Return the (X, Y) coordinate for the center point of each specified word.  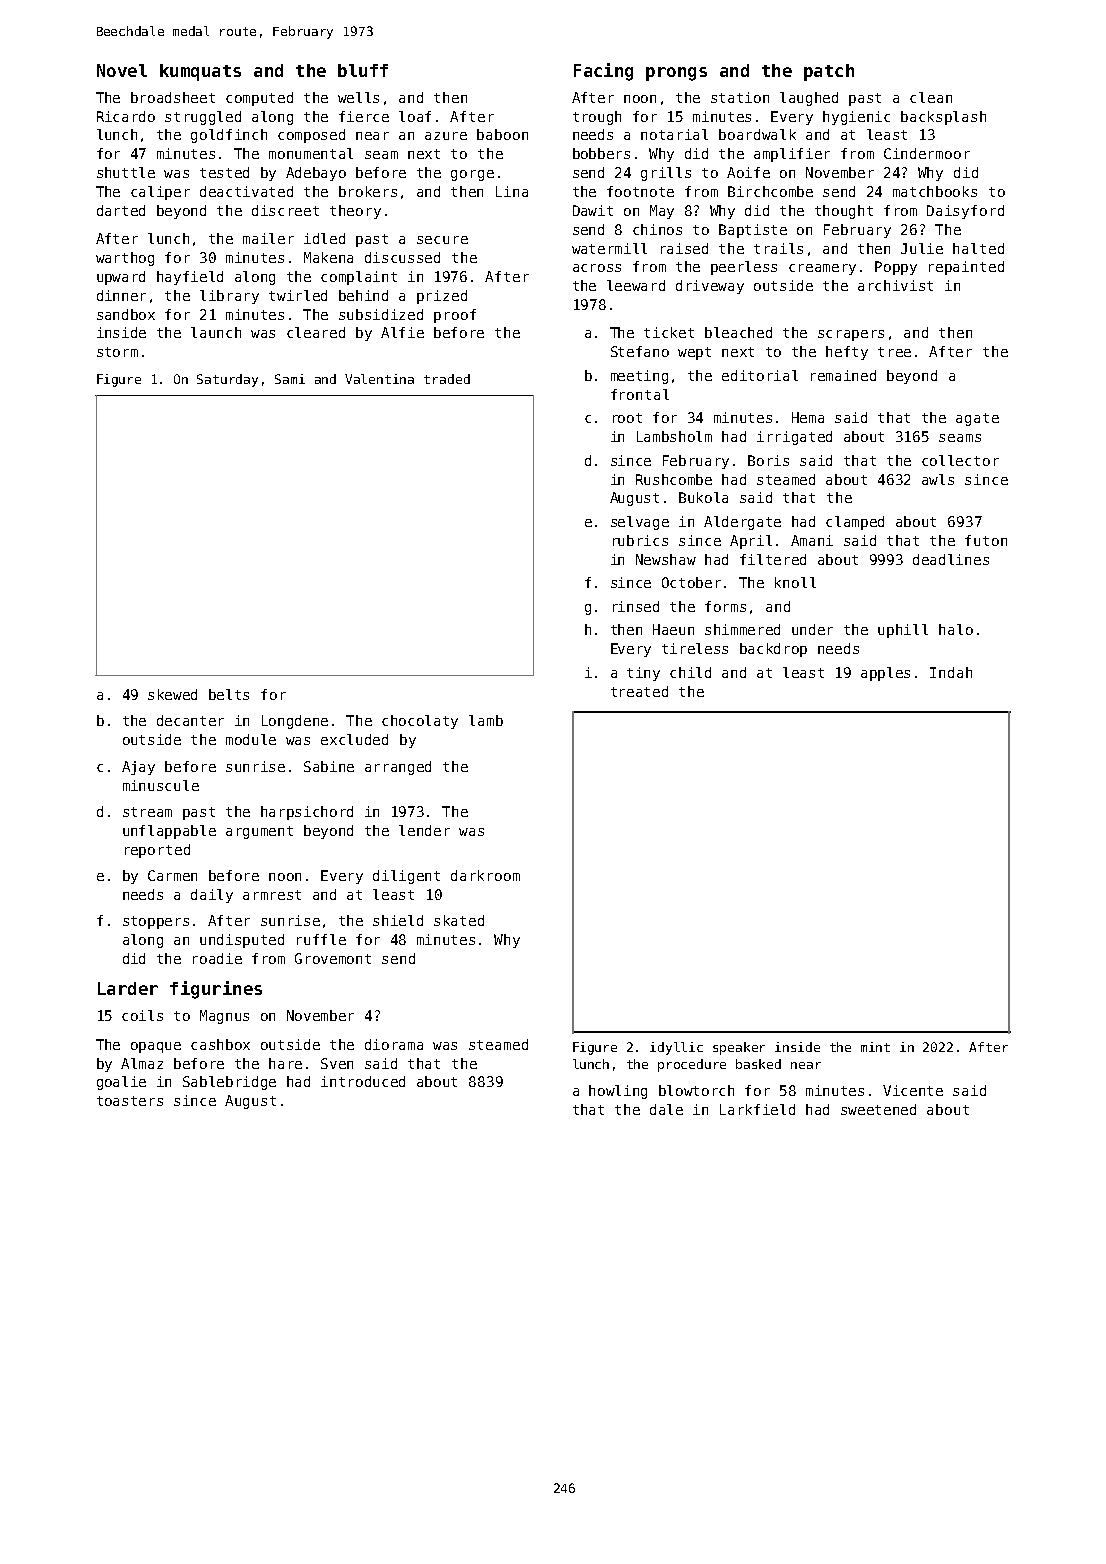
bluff (363, 70)
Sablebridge (229, 1083)
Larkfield (757, 1109)
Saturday (227, 380)
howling (618, 1092)
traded (447, 379)
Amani (812, 540)
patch (829, 72)
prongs (676, 74)
